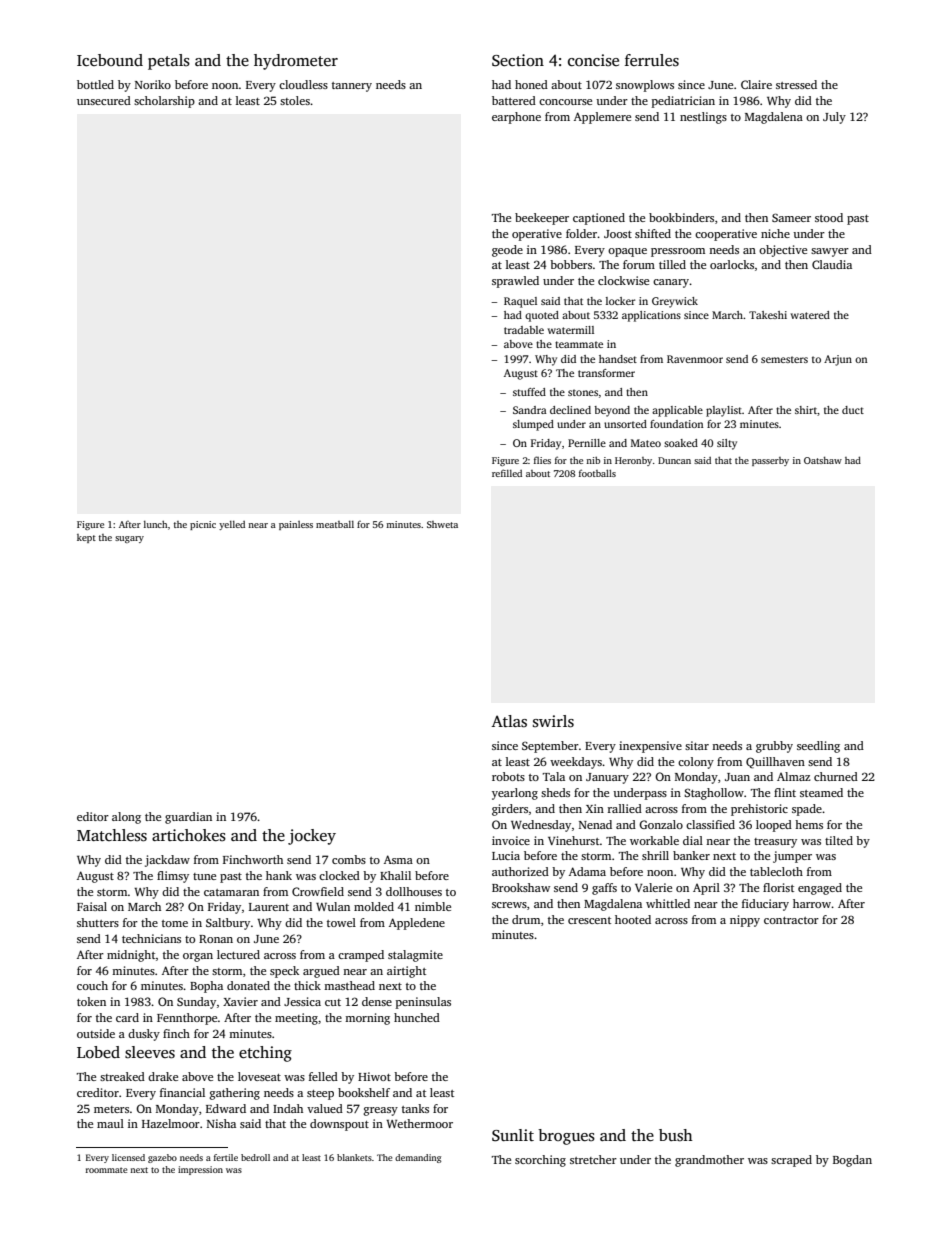 The height and width of the document is (1233, 952). I want to click on shirt, so click(806, 410).
